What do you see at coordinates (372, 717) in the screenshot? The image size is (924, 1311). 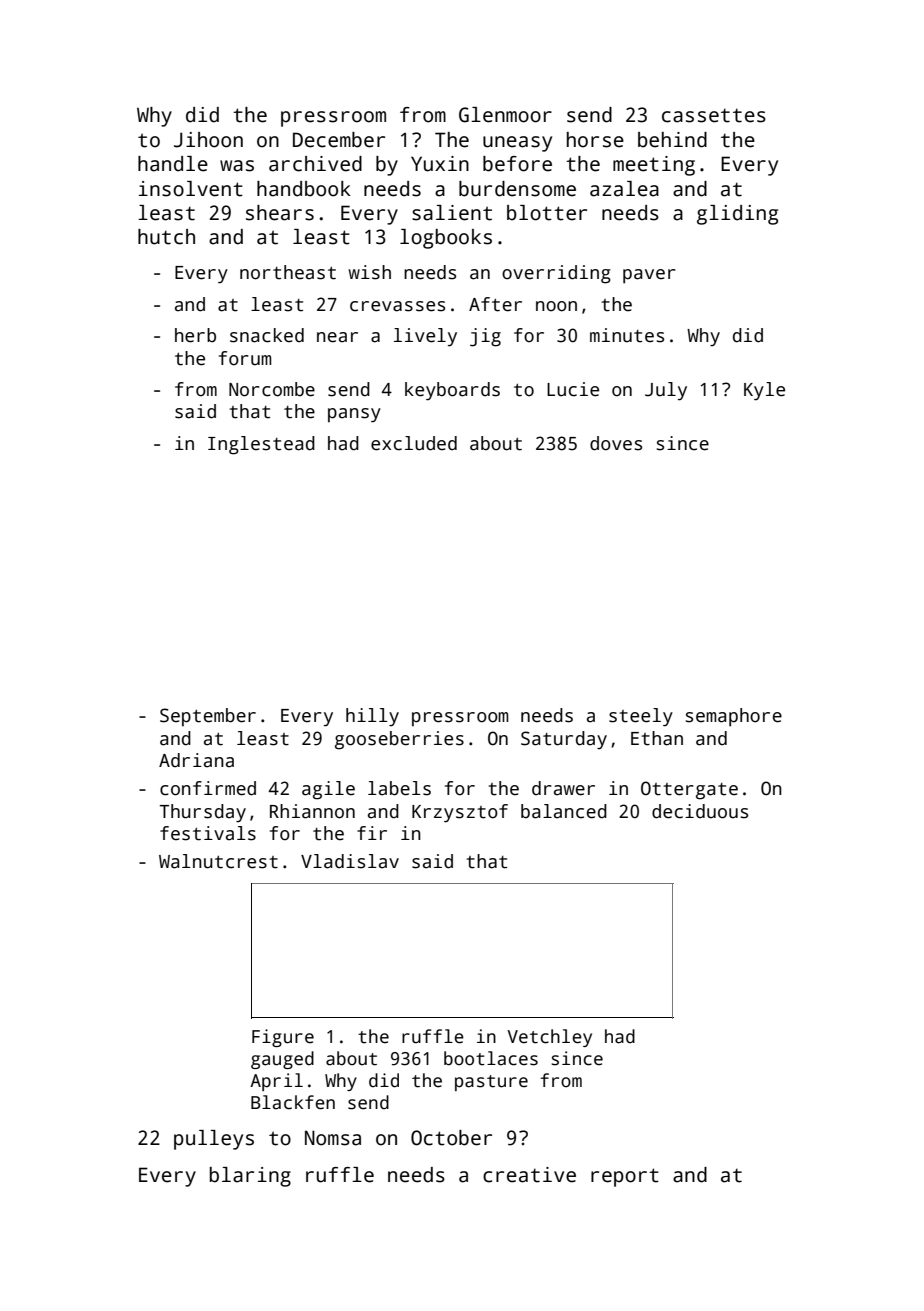 I see `hilly` at bounding box center [372, 717].
